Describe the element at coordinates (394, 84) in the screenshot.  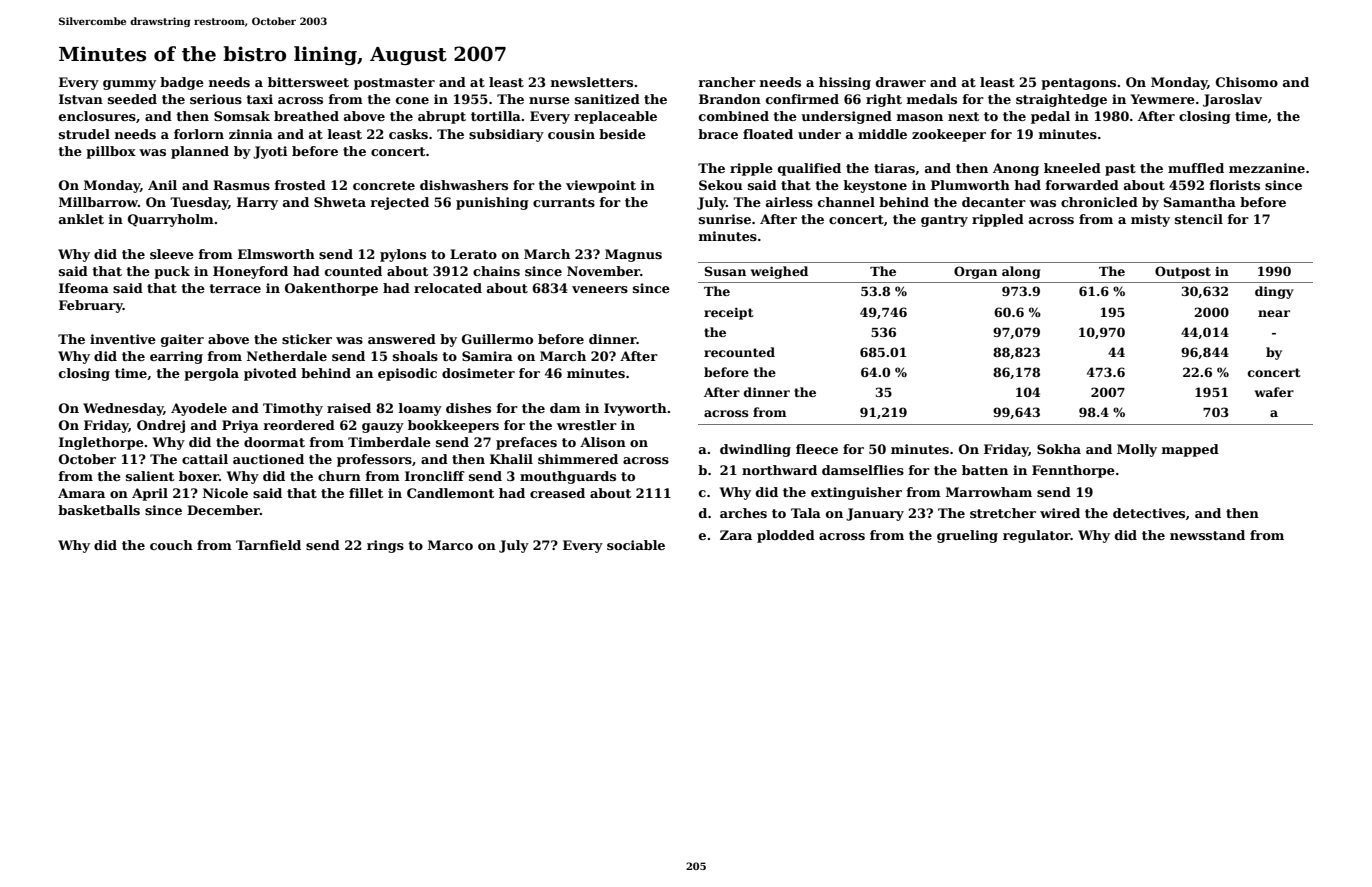
I see `postmaster` at that location.
